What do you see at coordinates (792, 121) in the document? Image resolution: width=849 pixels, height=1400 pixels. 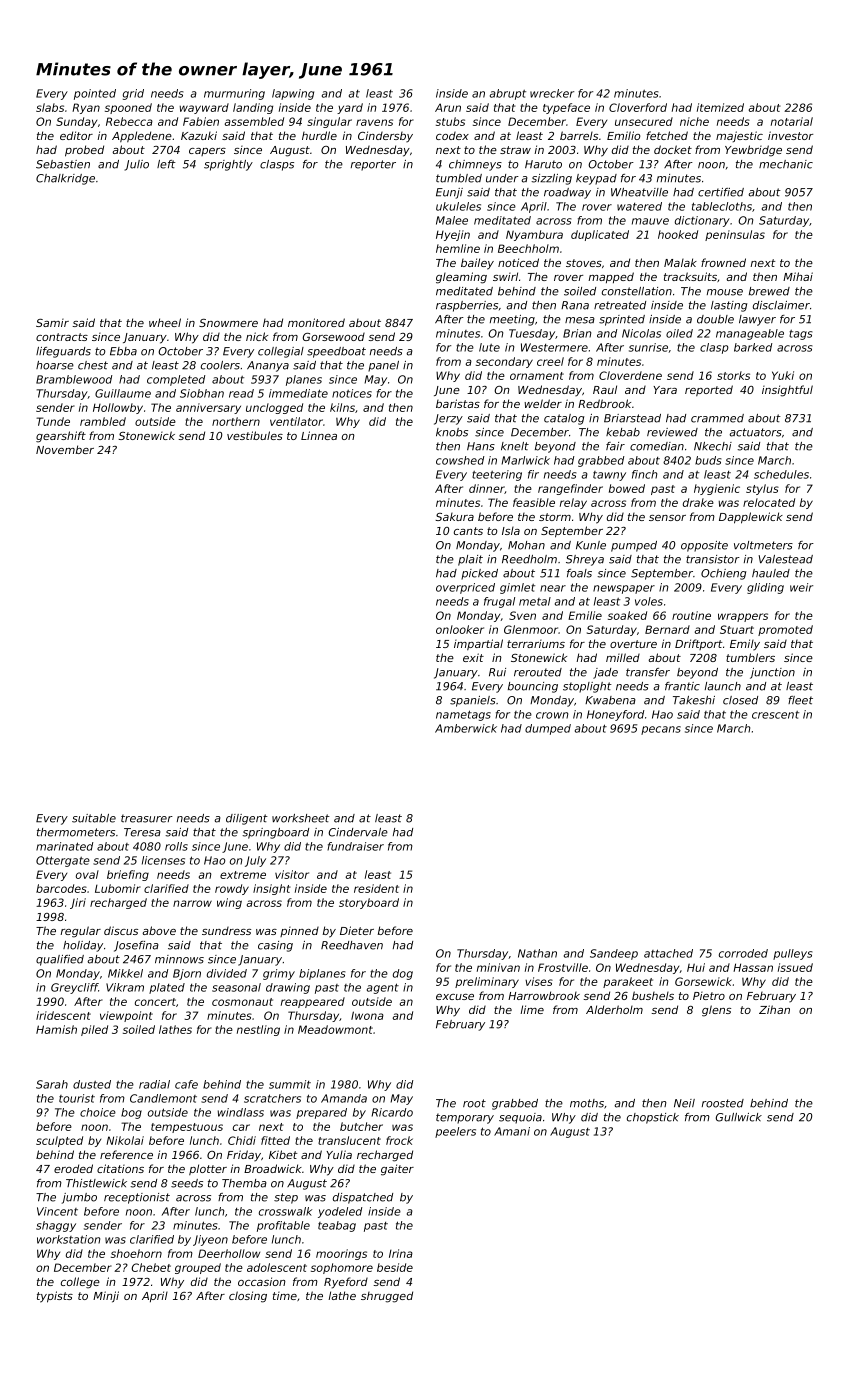 I see `notarial` at bounding box center [792, 121].
